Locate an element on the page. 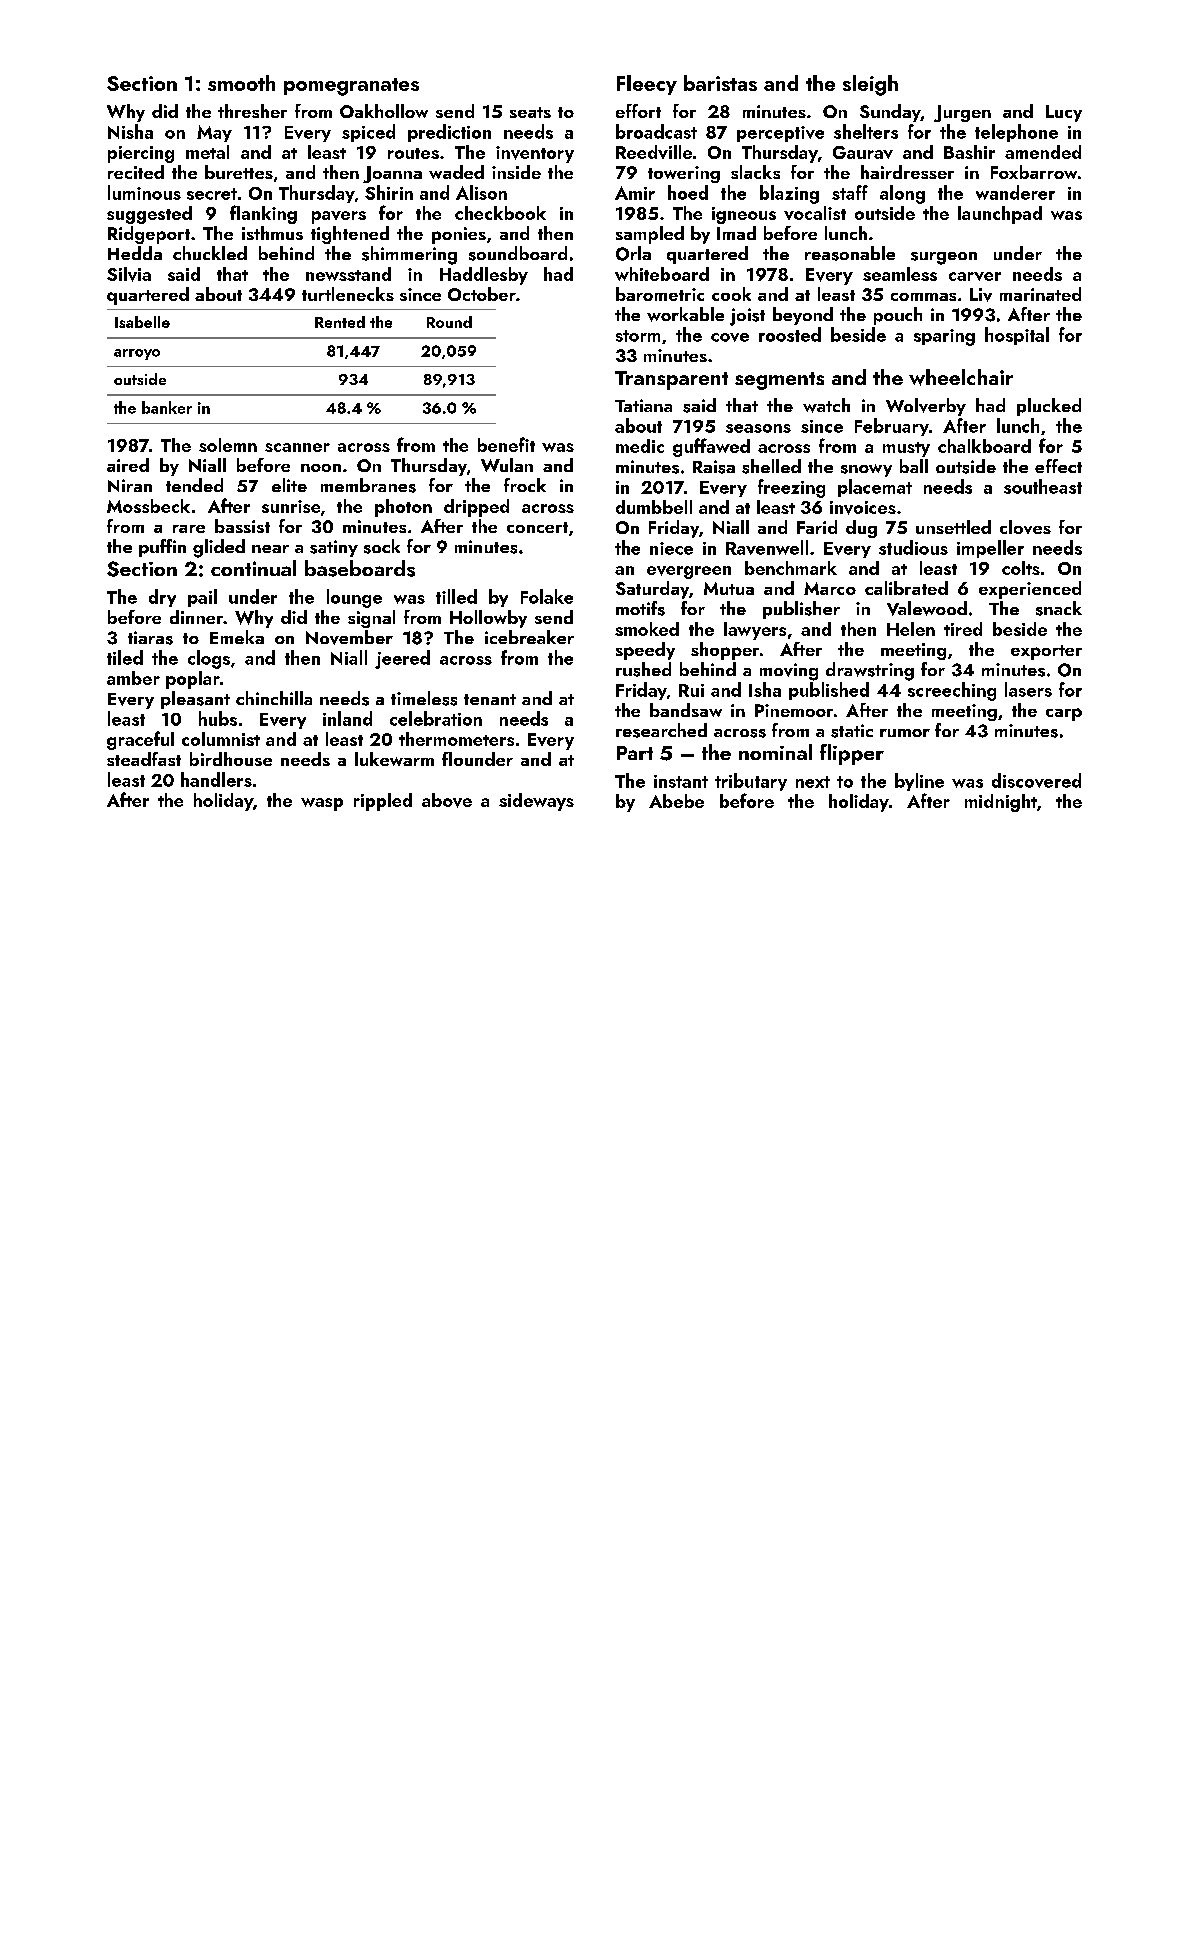  effort is located at coordinates (638, 111).
